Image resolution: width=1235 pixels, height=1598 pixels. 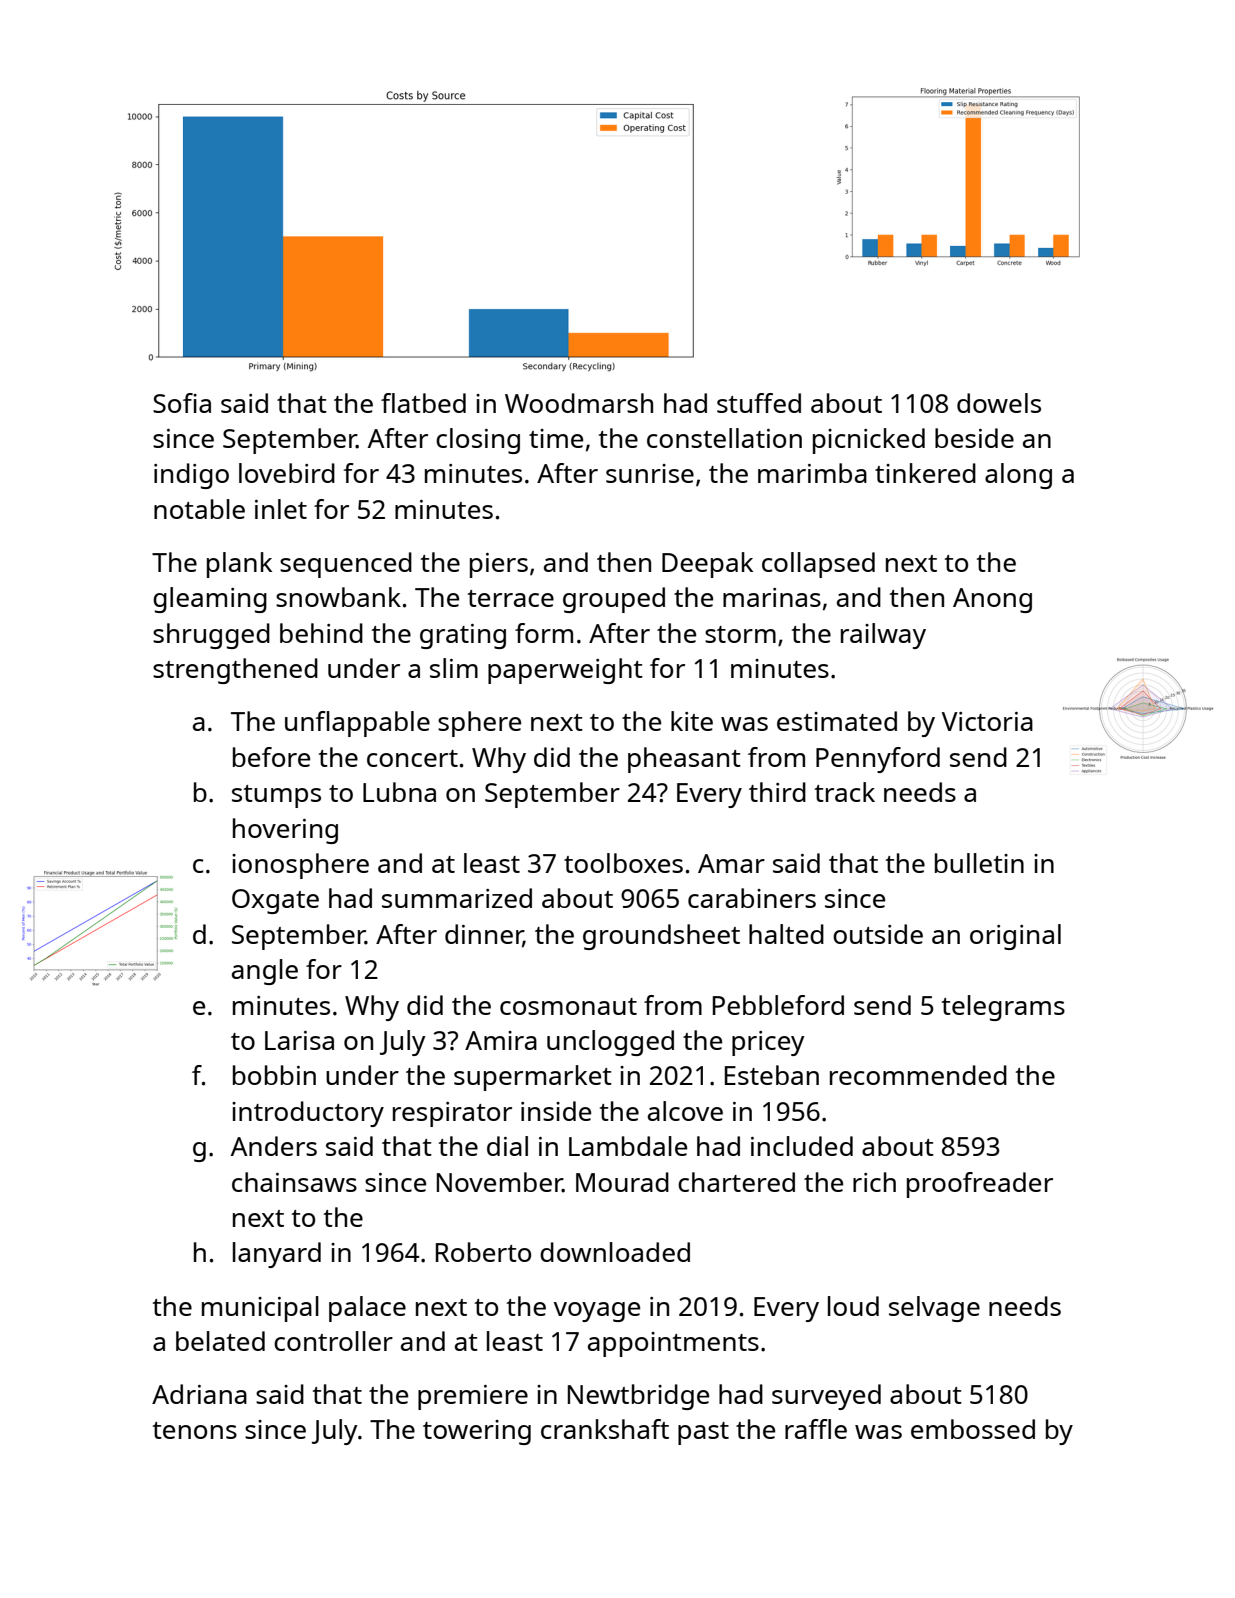 What do you see at coordinates (999, 403) in the screenshot?
I see `dowels` at bounding box center [999, 403].
